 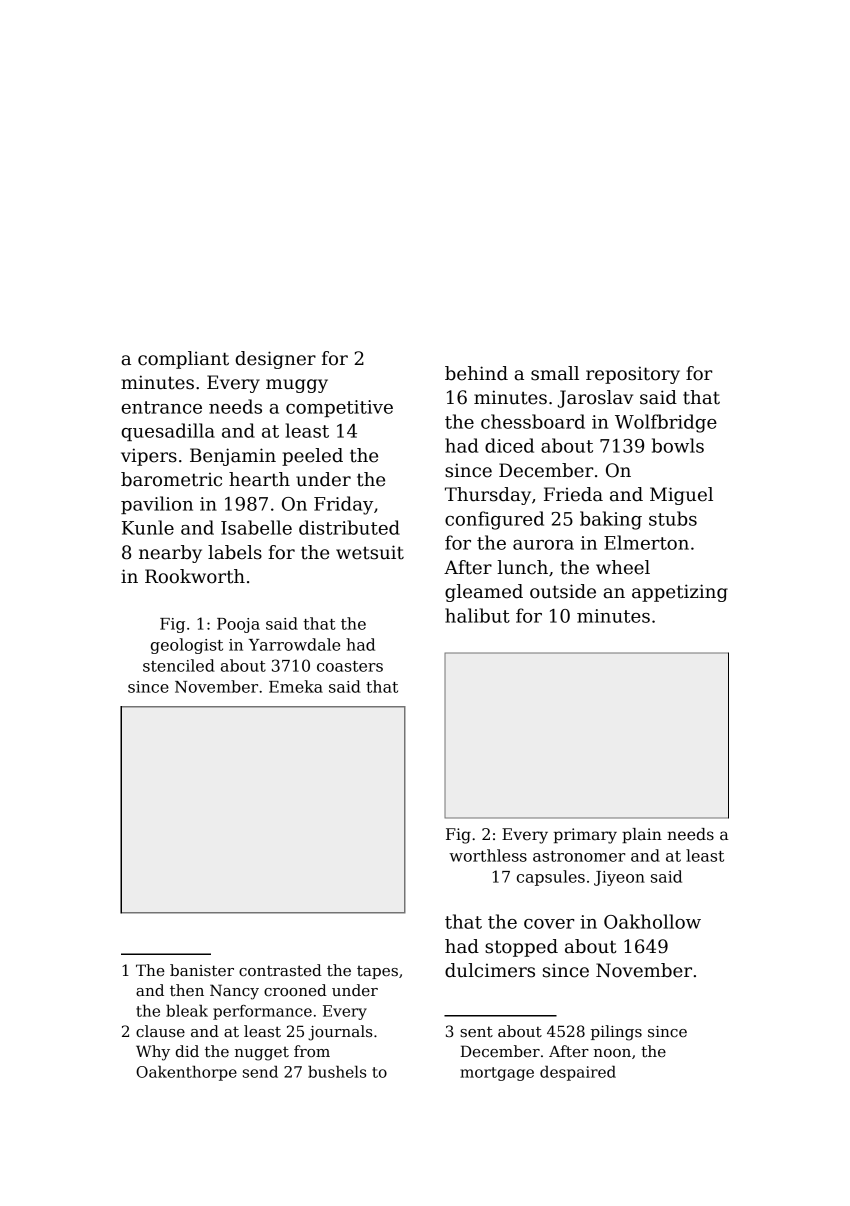 I want to click on diced, so click(x=509, y=445).
